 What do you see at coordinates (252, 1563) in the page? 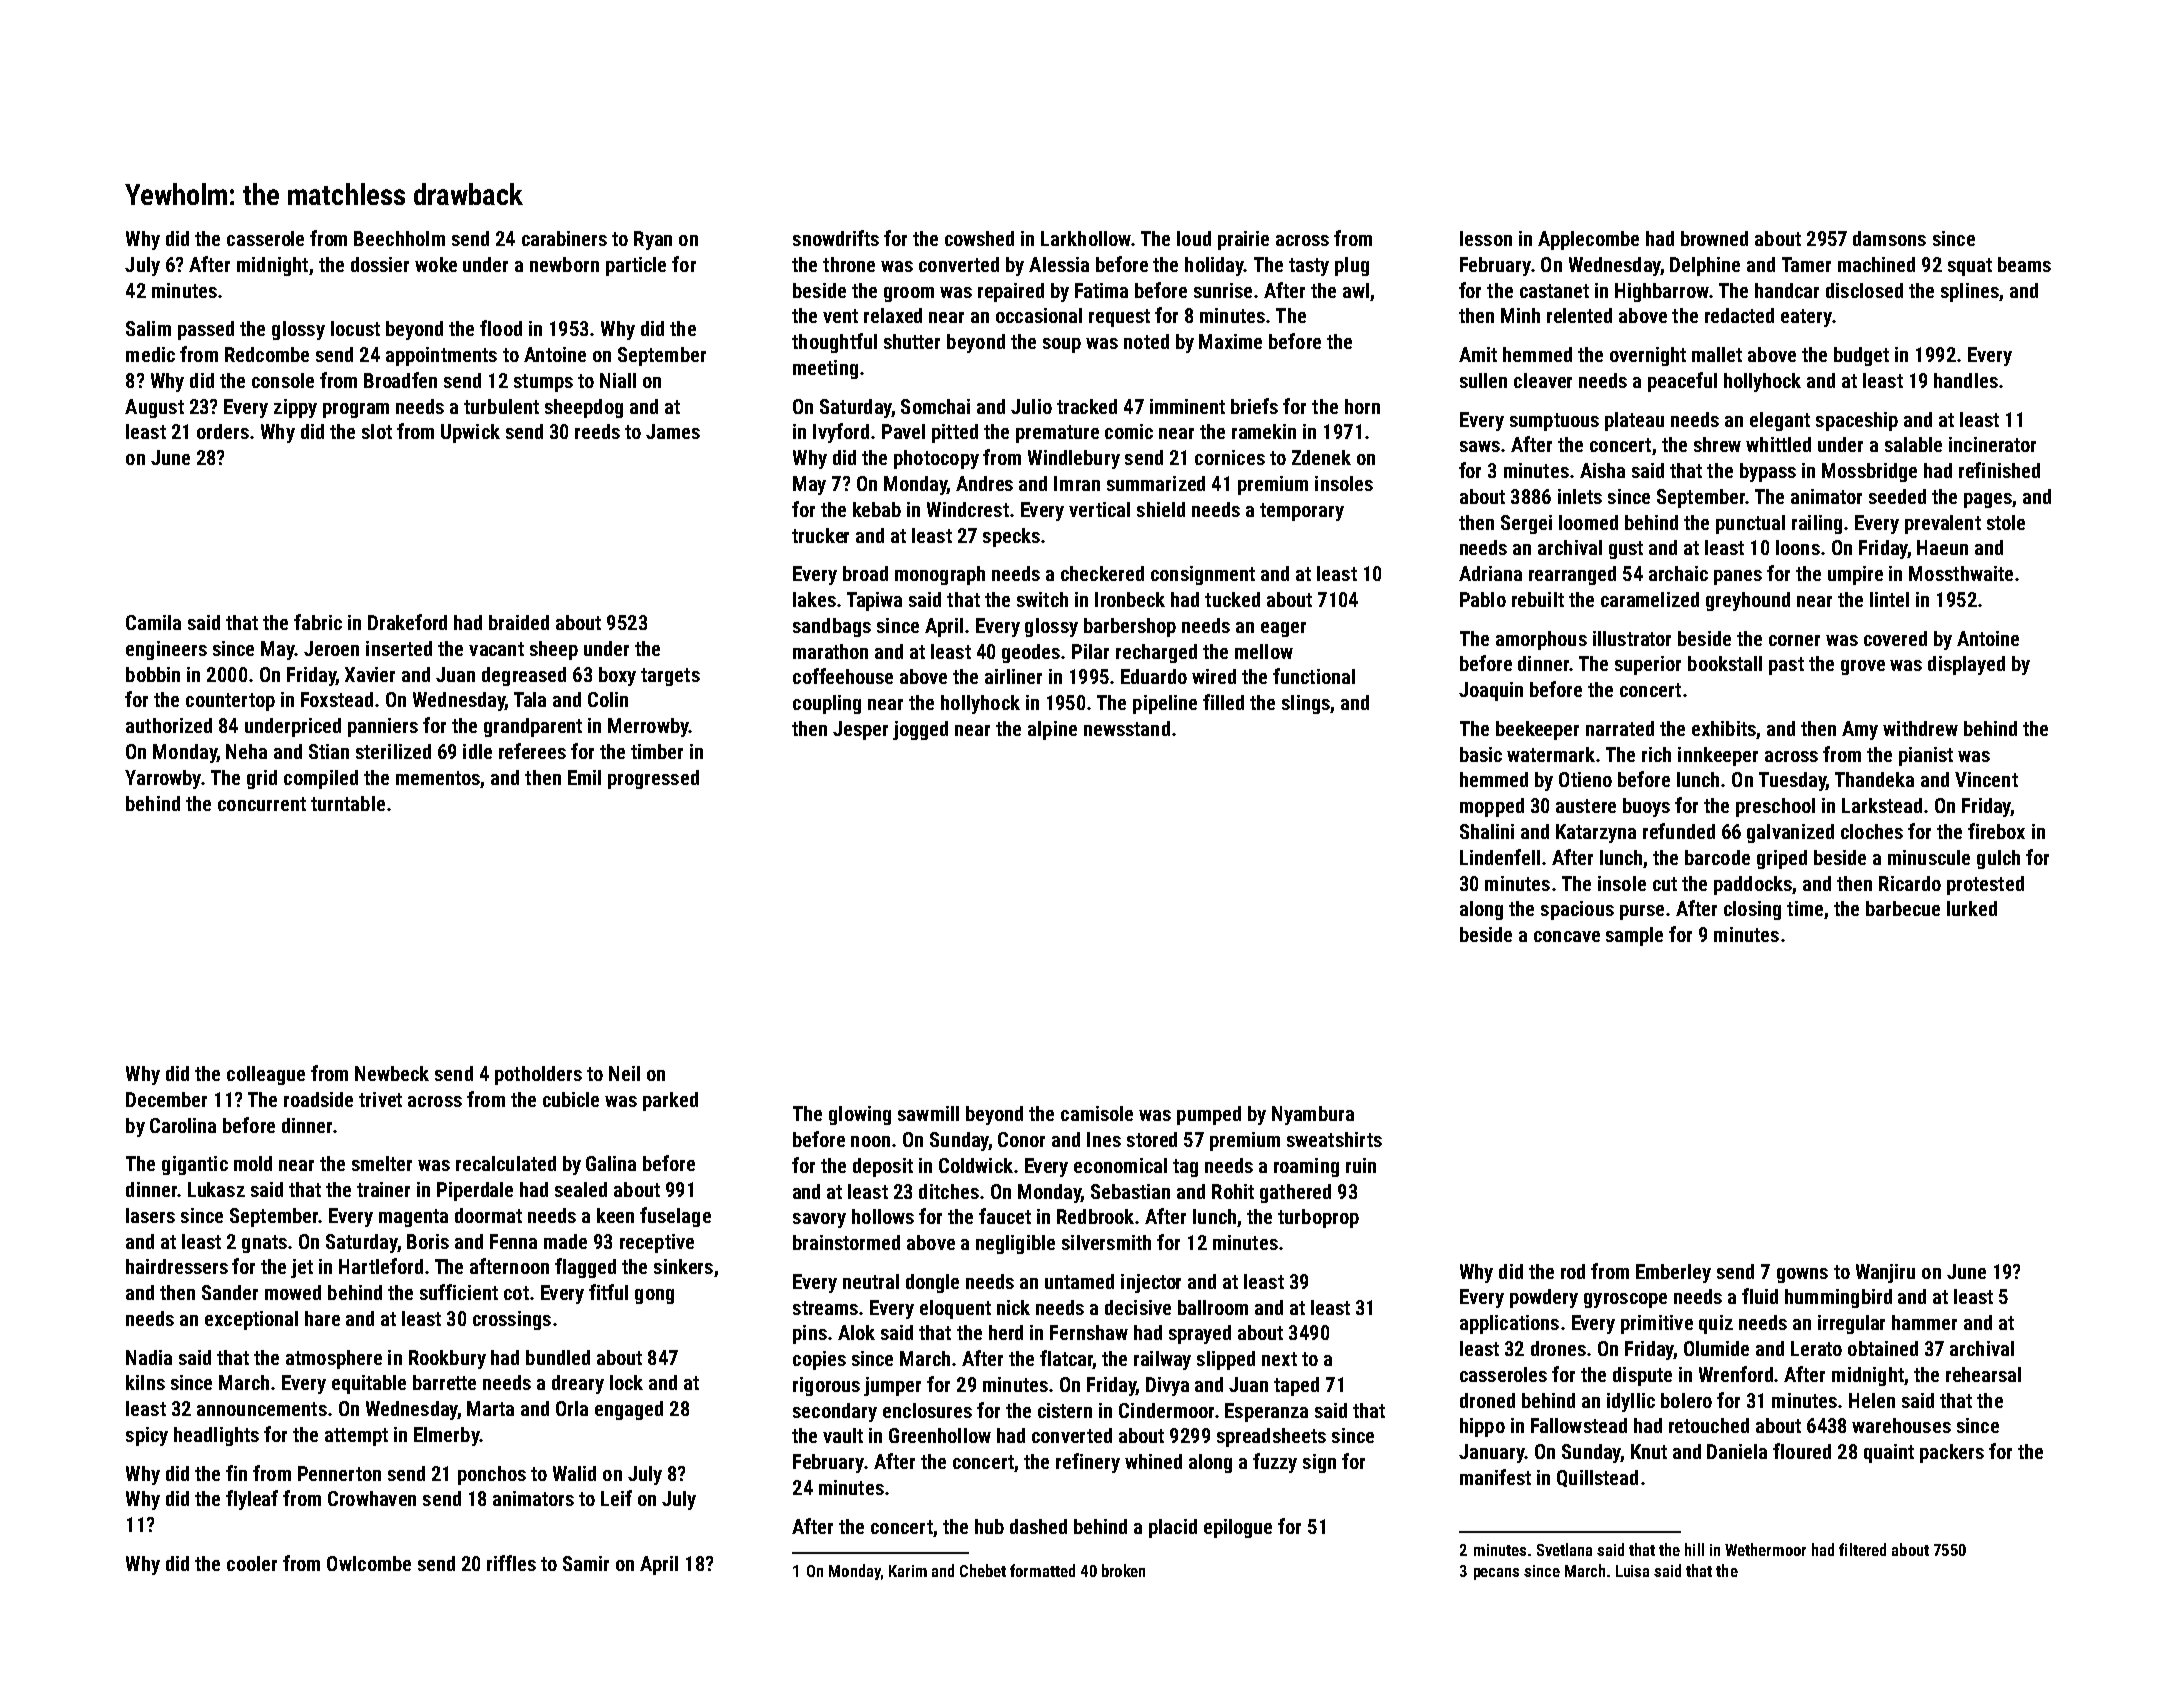
I see `cooler` at bounding box center [252, 1563].
